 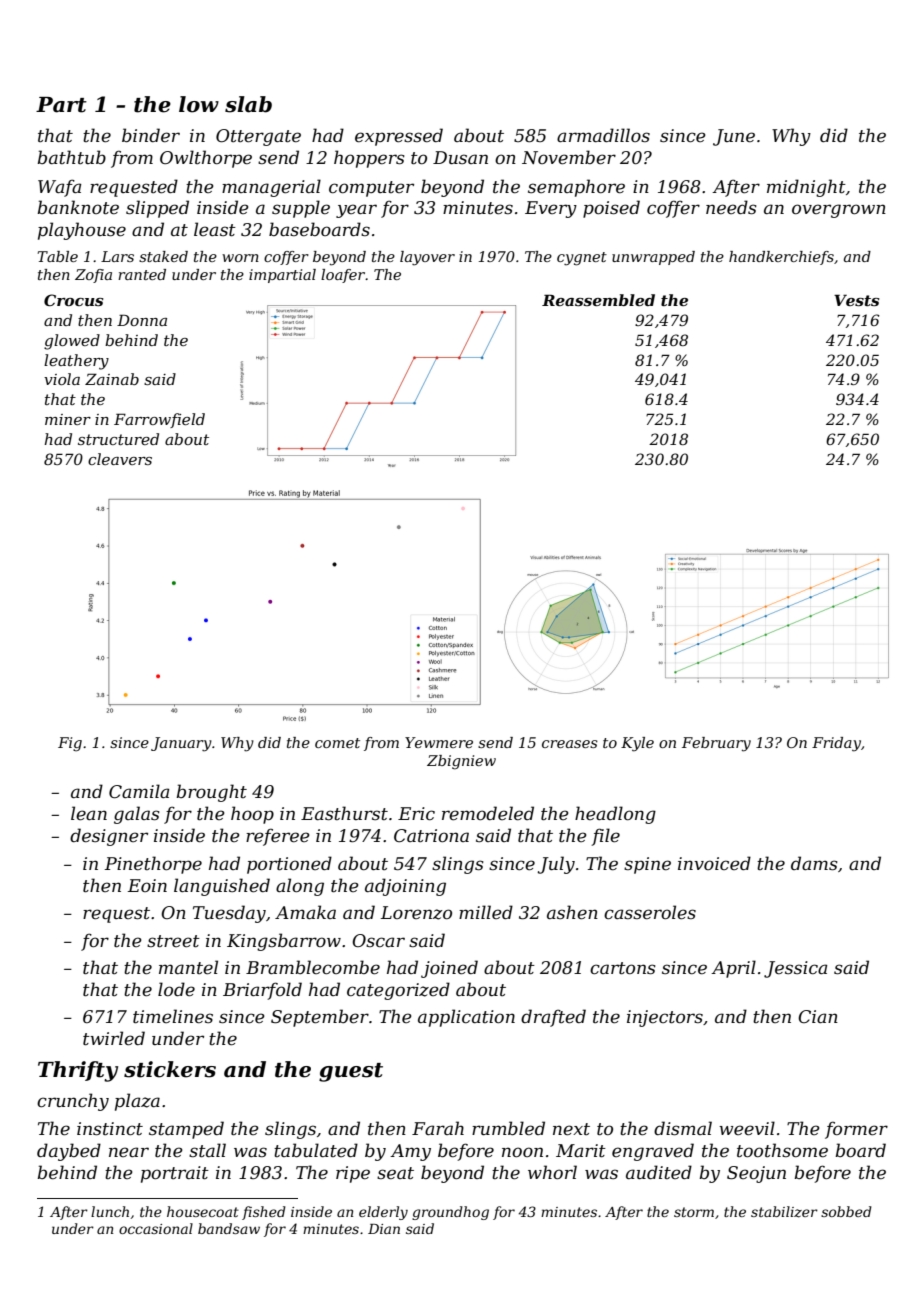 I want to click on Kyle, so click(x=637, y=744).
